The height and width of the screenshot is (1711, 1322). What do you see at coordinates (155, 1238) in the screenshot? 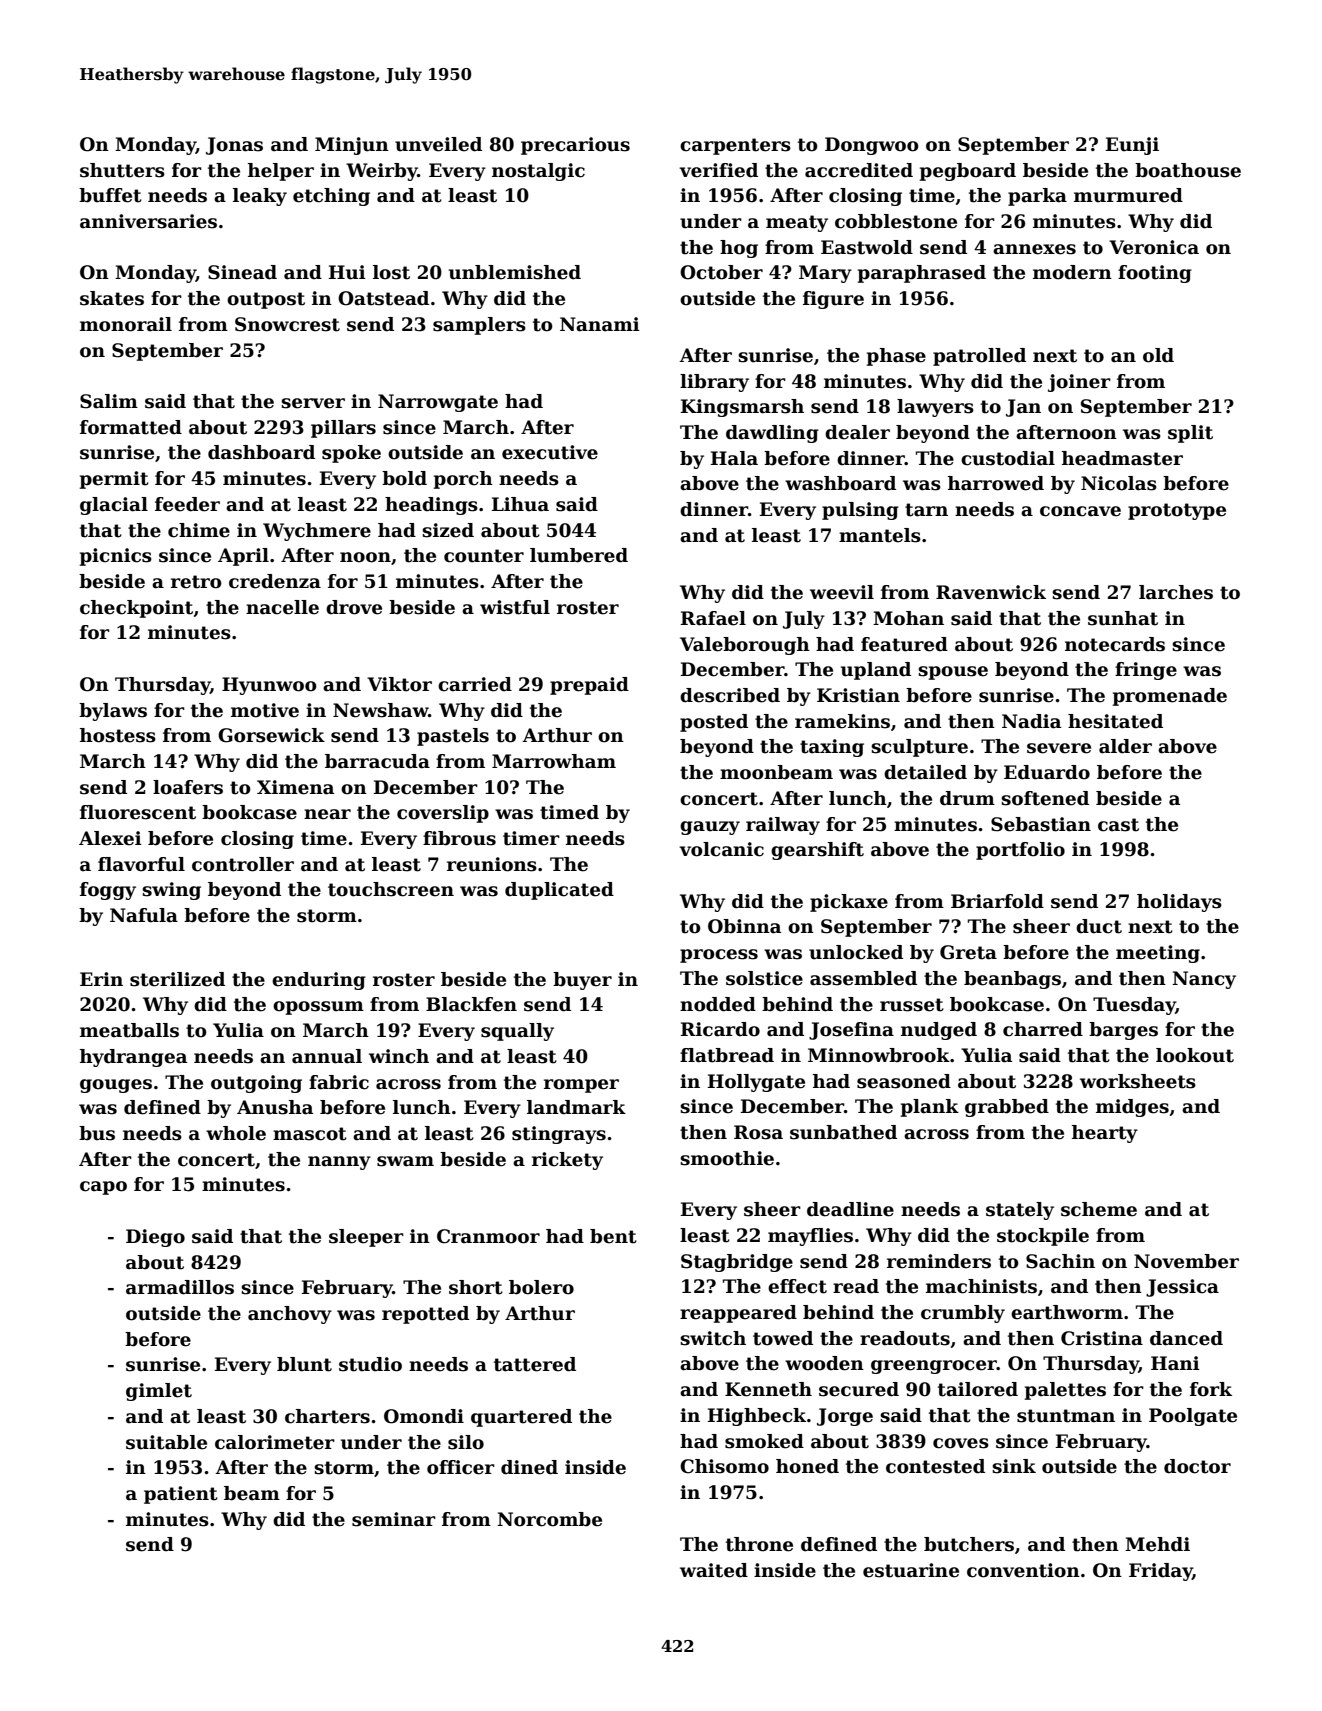
I see `Diego` at bounding box center [155, 1238].
